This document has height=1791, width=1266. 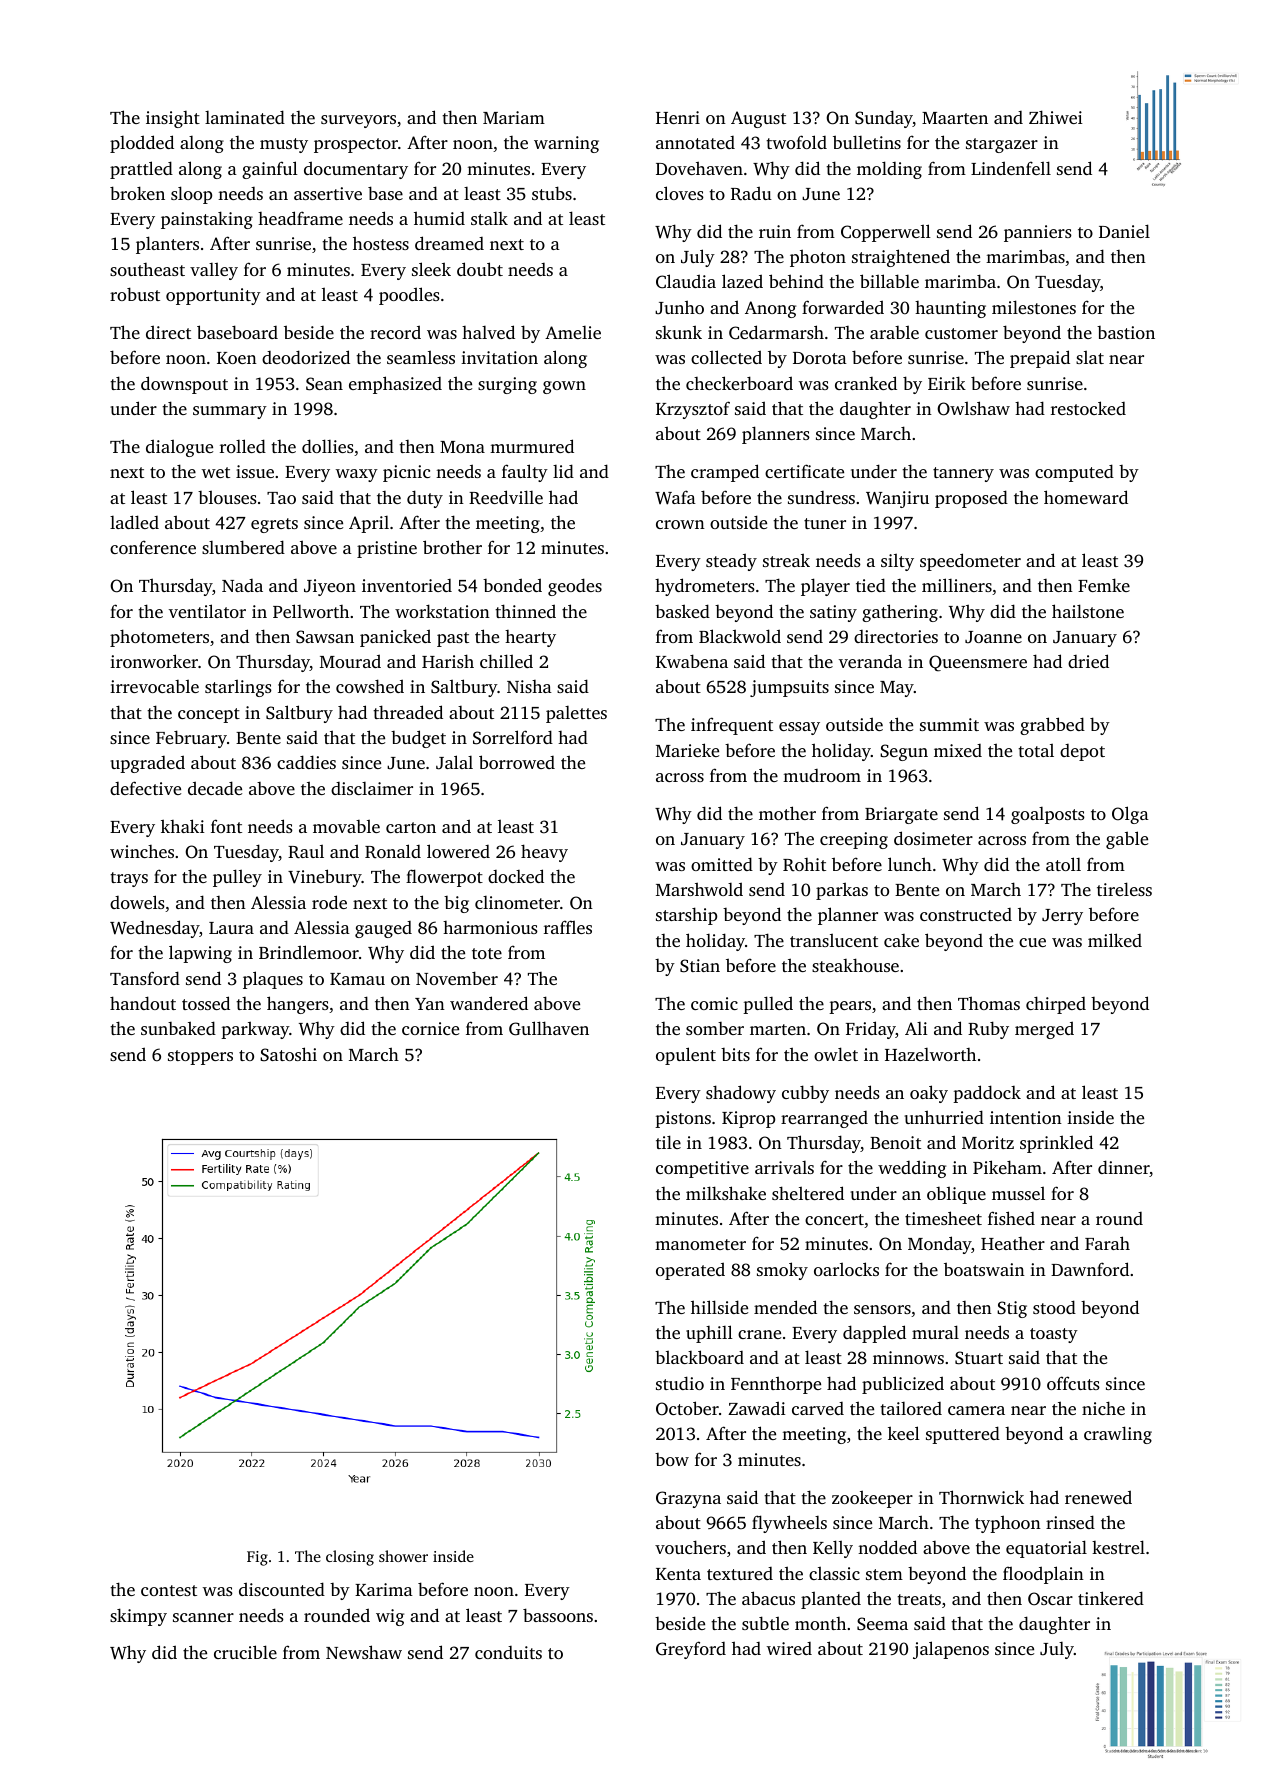 I want to click on jalapenos, so click(x=951, y=1650).
